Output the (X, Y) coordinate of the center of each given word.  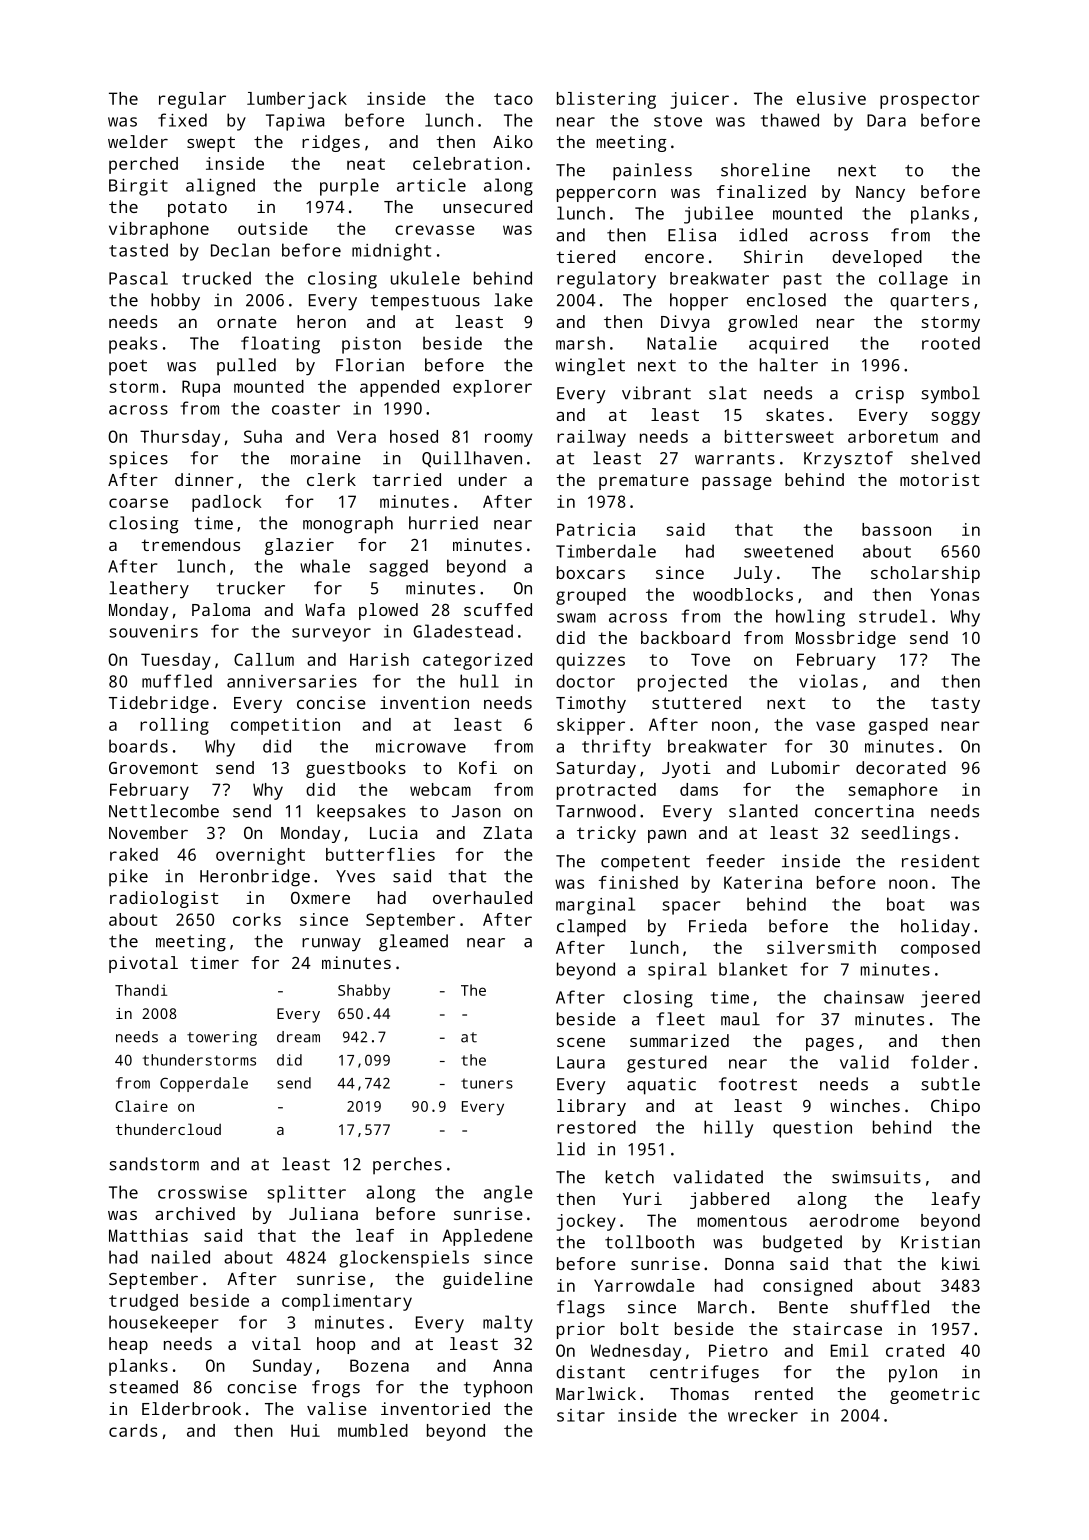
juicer (699, 100)
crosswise (202, 1192)
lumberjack (297, 100)
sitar (581, 1415)
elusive (831, 98)
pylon (913, 1374)
